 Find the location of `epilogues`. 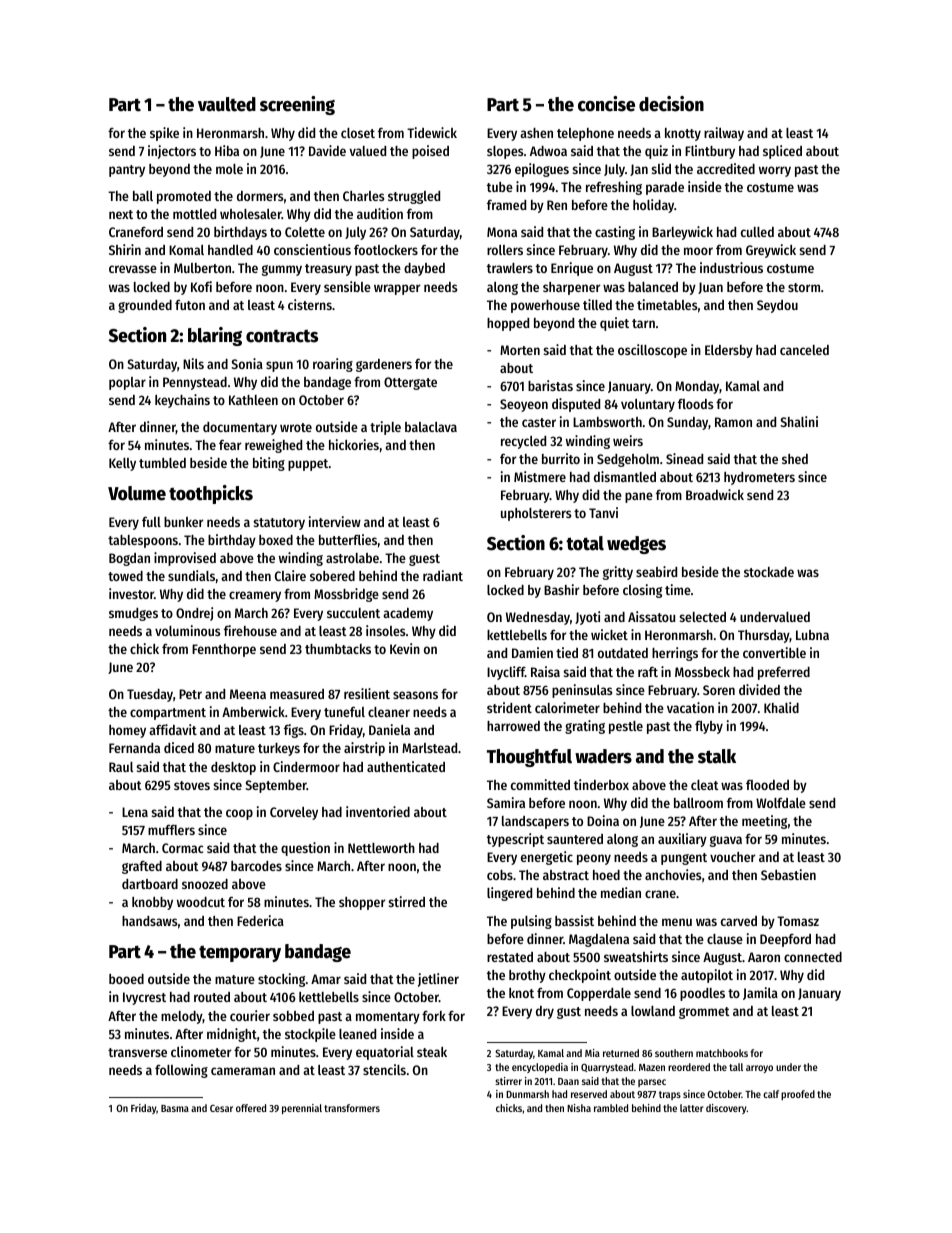

epilogues is located at coordinates (542, 170).
